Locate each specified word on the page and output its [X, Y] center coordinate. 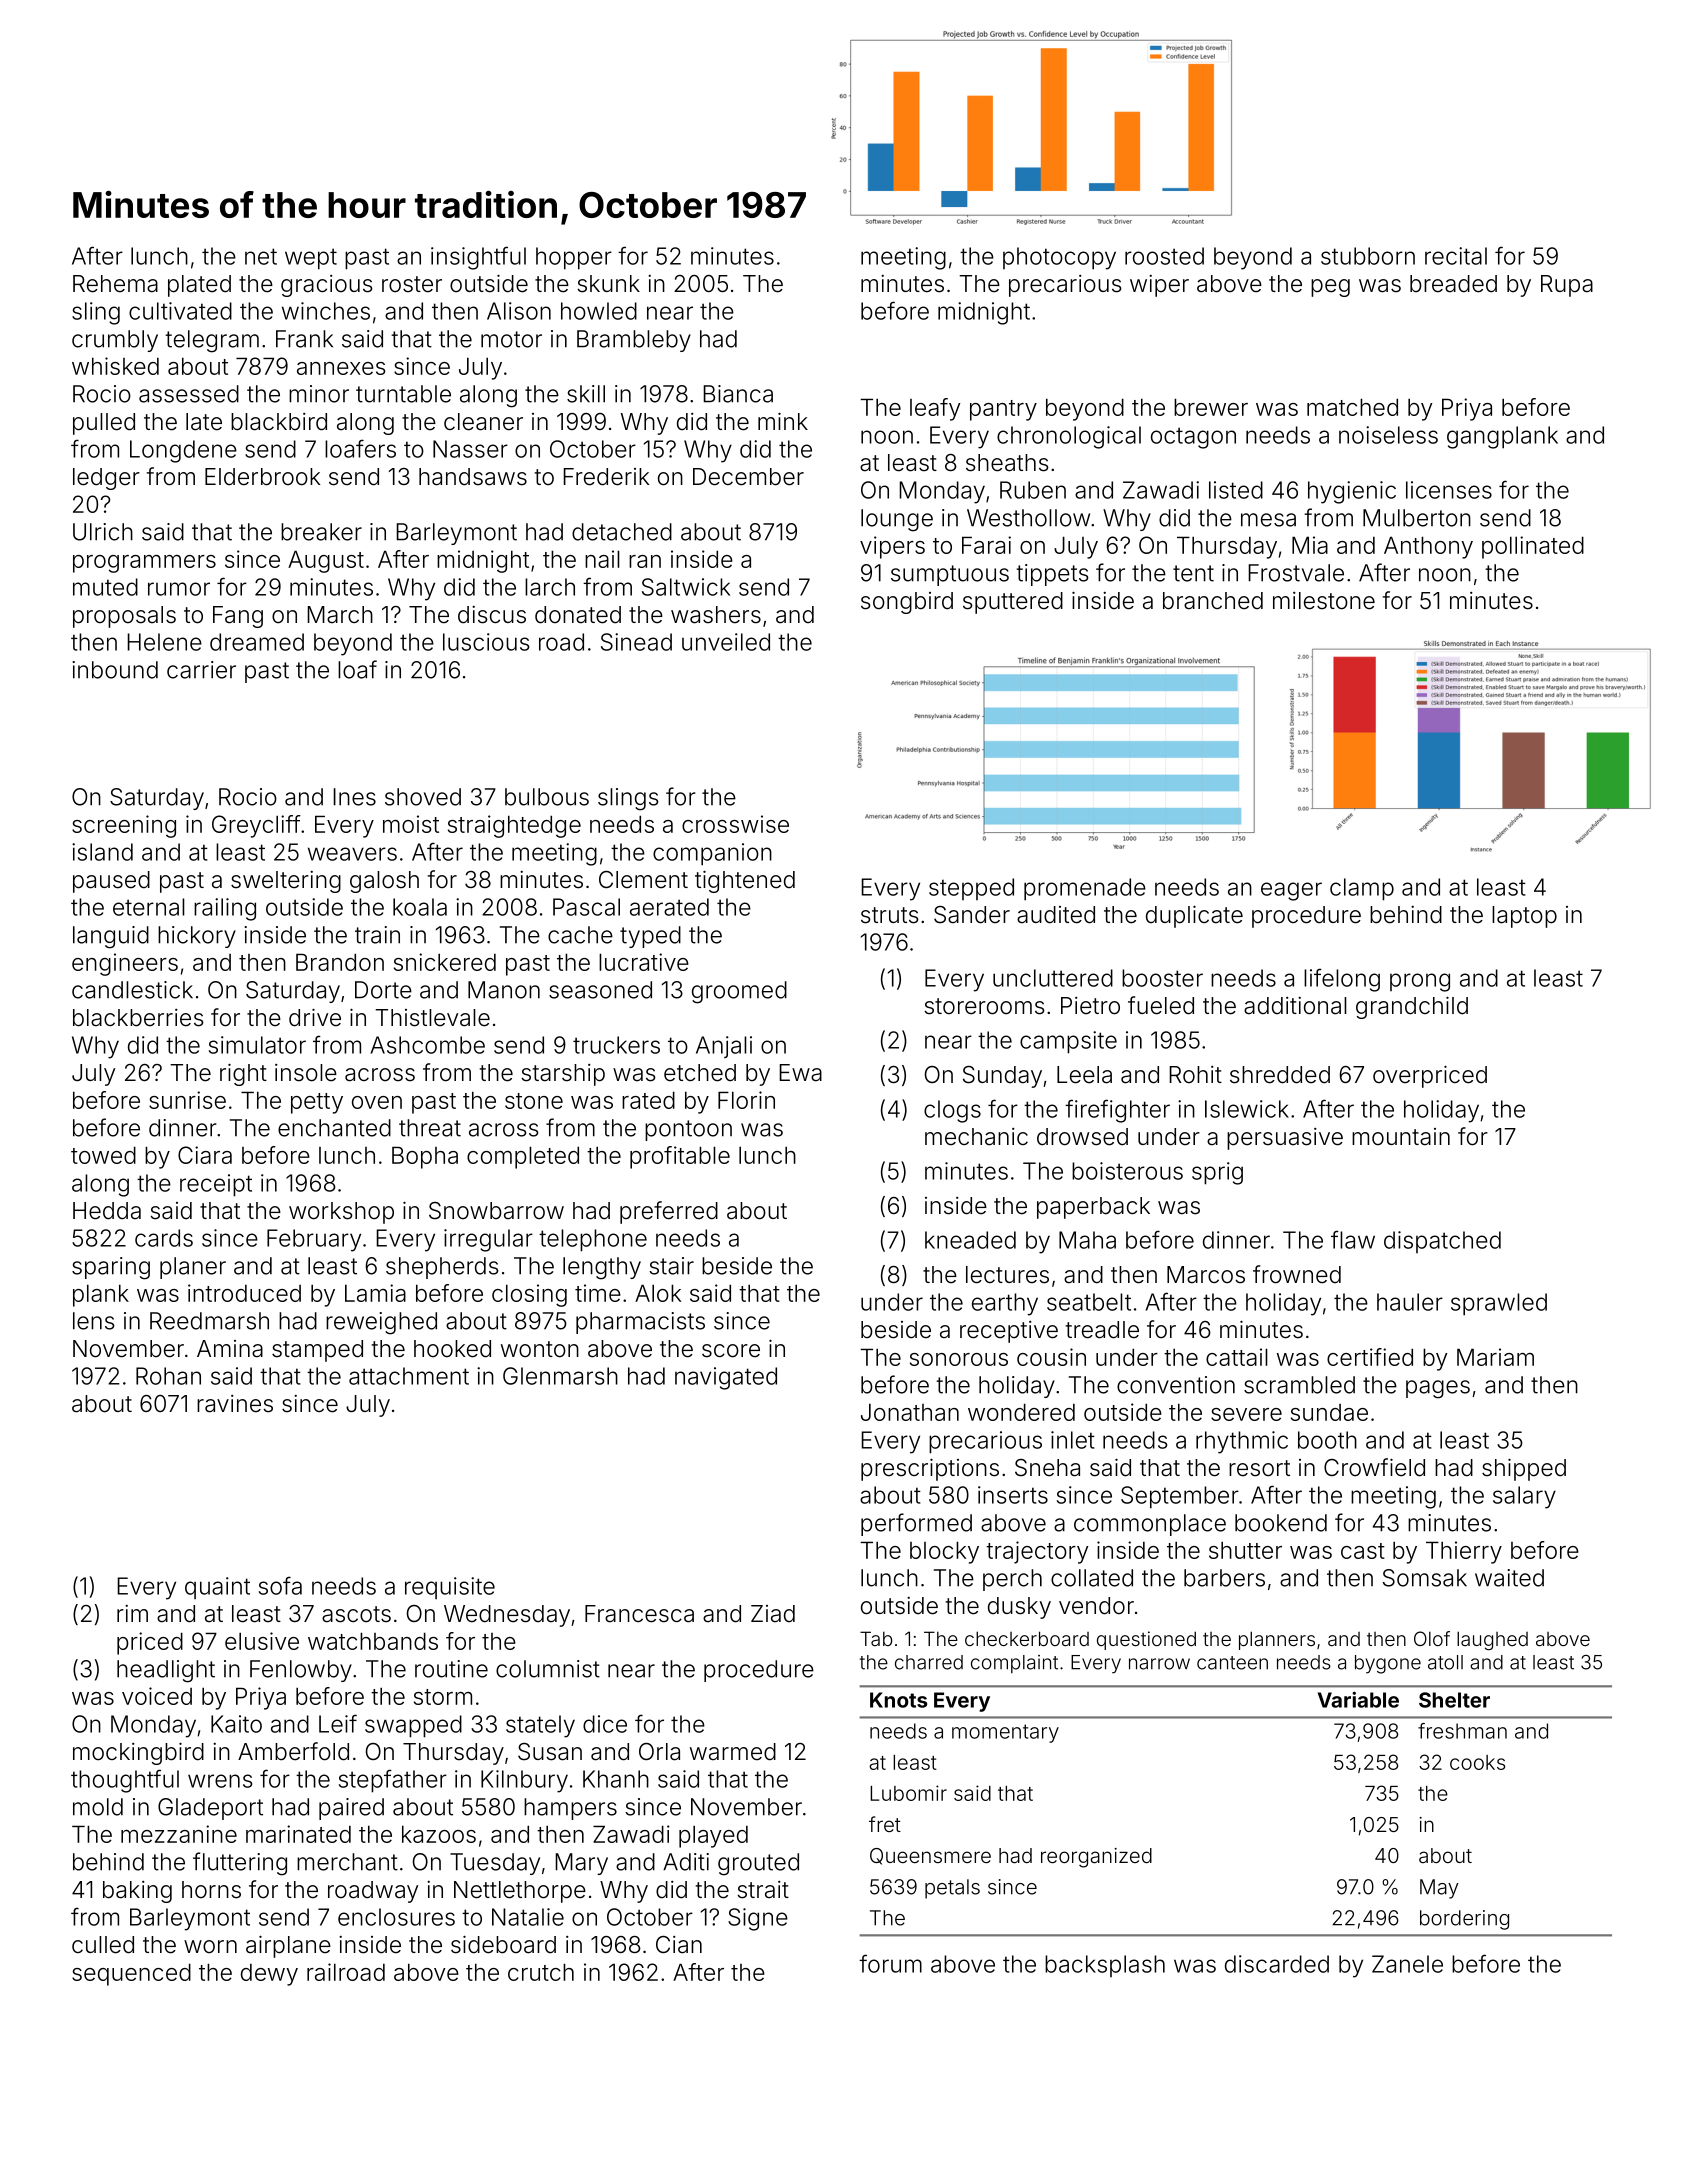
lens [94, 1321]
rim [132, 1613]
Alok [658, 1293]
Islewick [1247, 1109]
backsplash [1105, 1966]
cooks [1477, 1762]
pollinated [1533, 547]
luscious [486, 642]
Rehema [115, 284]
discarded [1277, 1964]
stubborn [1368, 256]
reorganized [1096, 1858]
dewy [269, 1975]
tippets [1052, 575]
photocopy [1059, 258]
